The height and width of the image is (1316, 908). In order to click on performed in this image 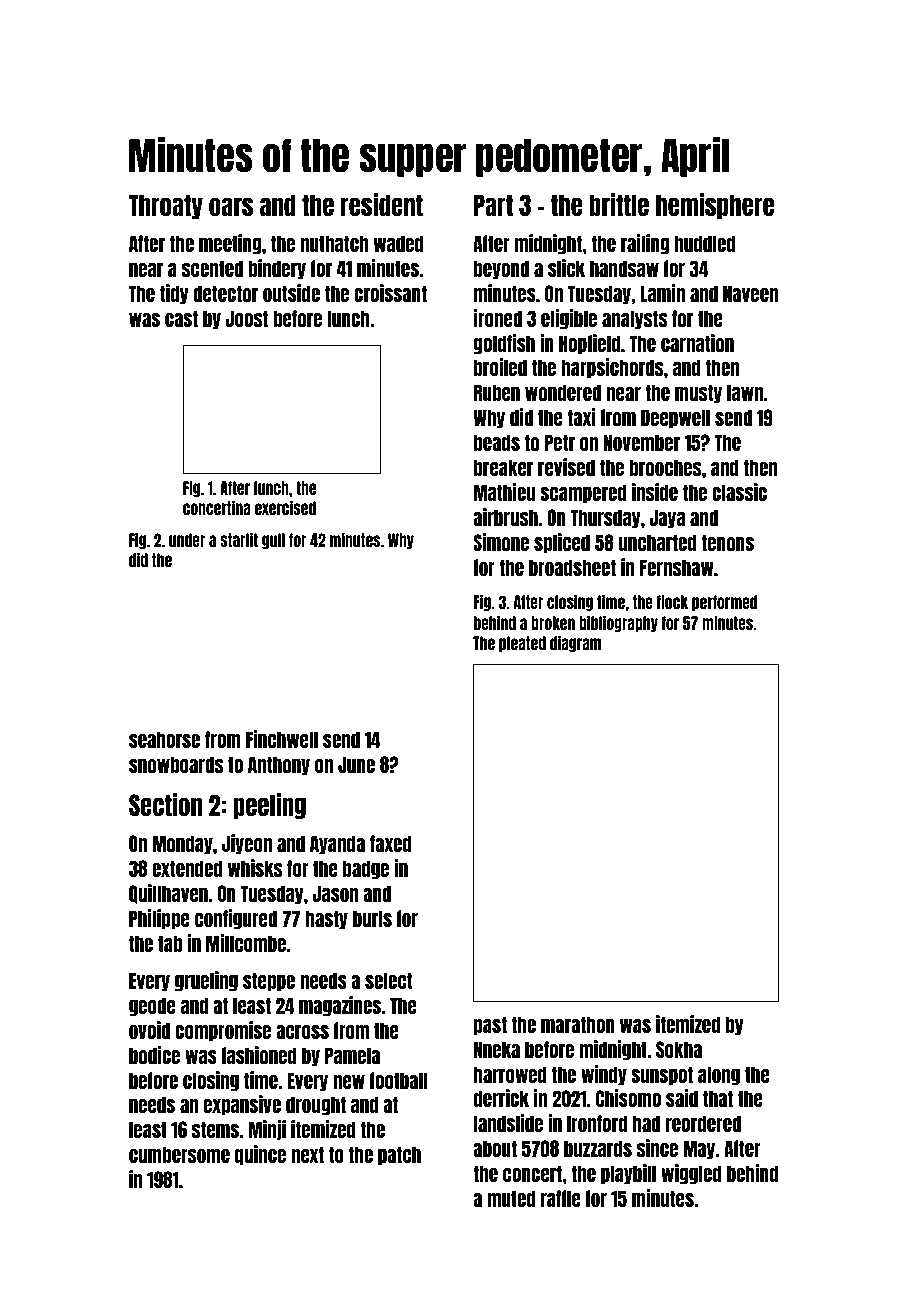, I will do `click(724, 603)`.
